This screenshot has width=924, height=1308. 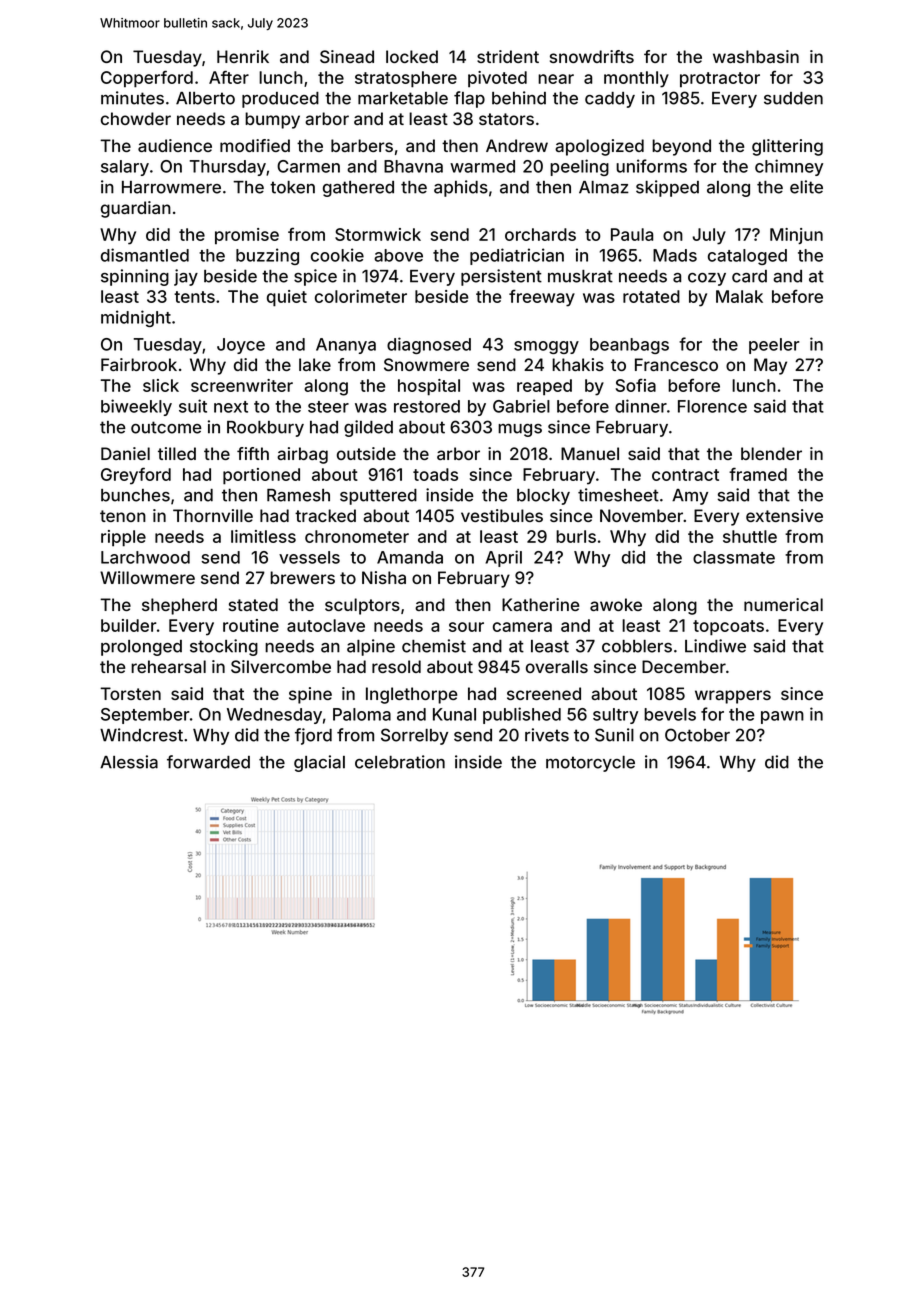 I want to click on extensive, so click(x=784, y=515).
